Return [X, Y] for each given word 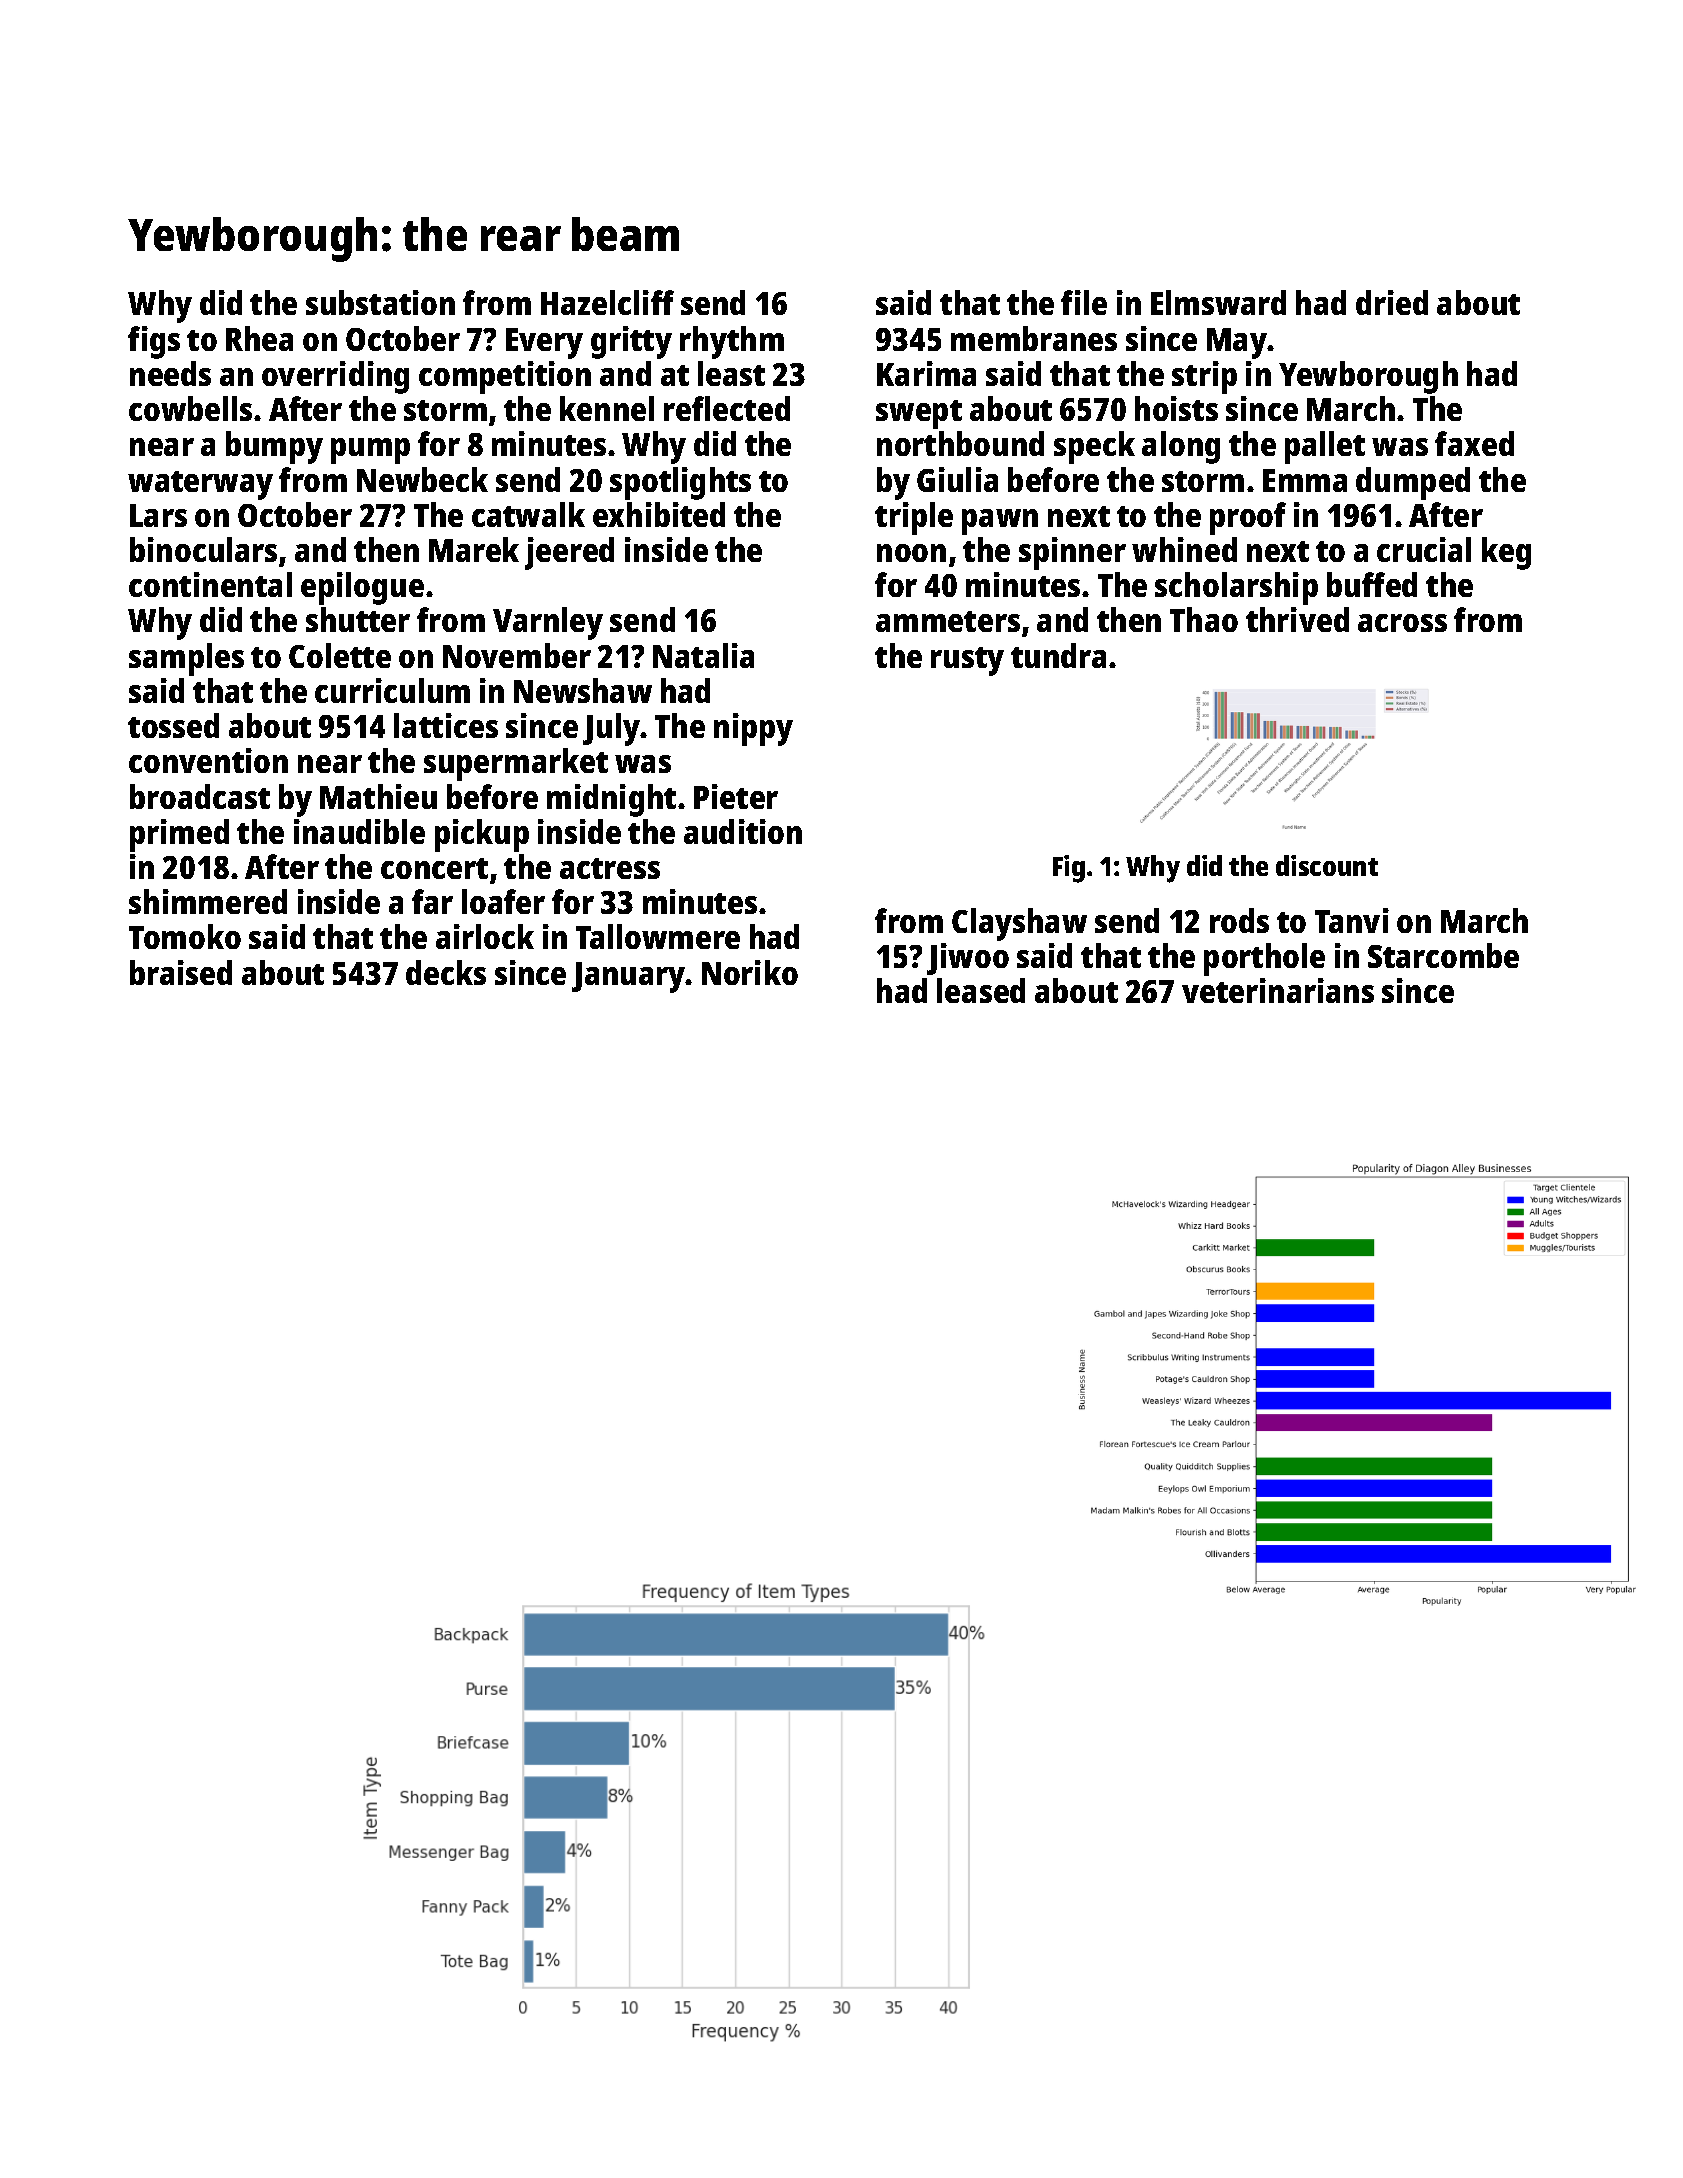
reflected [727, 408]
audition [743, 831]
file [1084, 302]
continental [210, 584]
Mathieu [378, 796]
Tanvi [1352, 920]
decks [446, 972]
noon [911, 553]
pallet [1325, 447]
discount [1327, 865]
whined [1184, 549]
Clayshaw [1019, 924]
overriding [335, 377]
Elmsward [1218, 302]
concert [434, 868]
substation [380, 302]
